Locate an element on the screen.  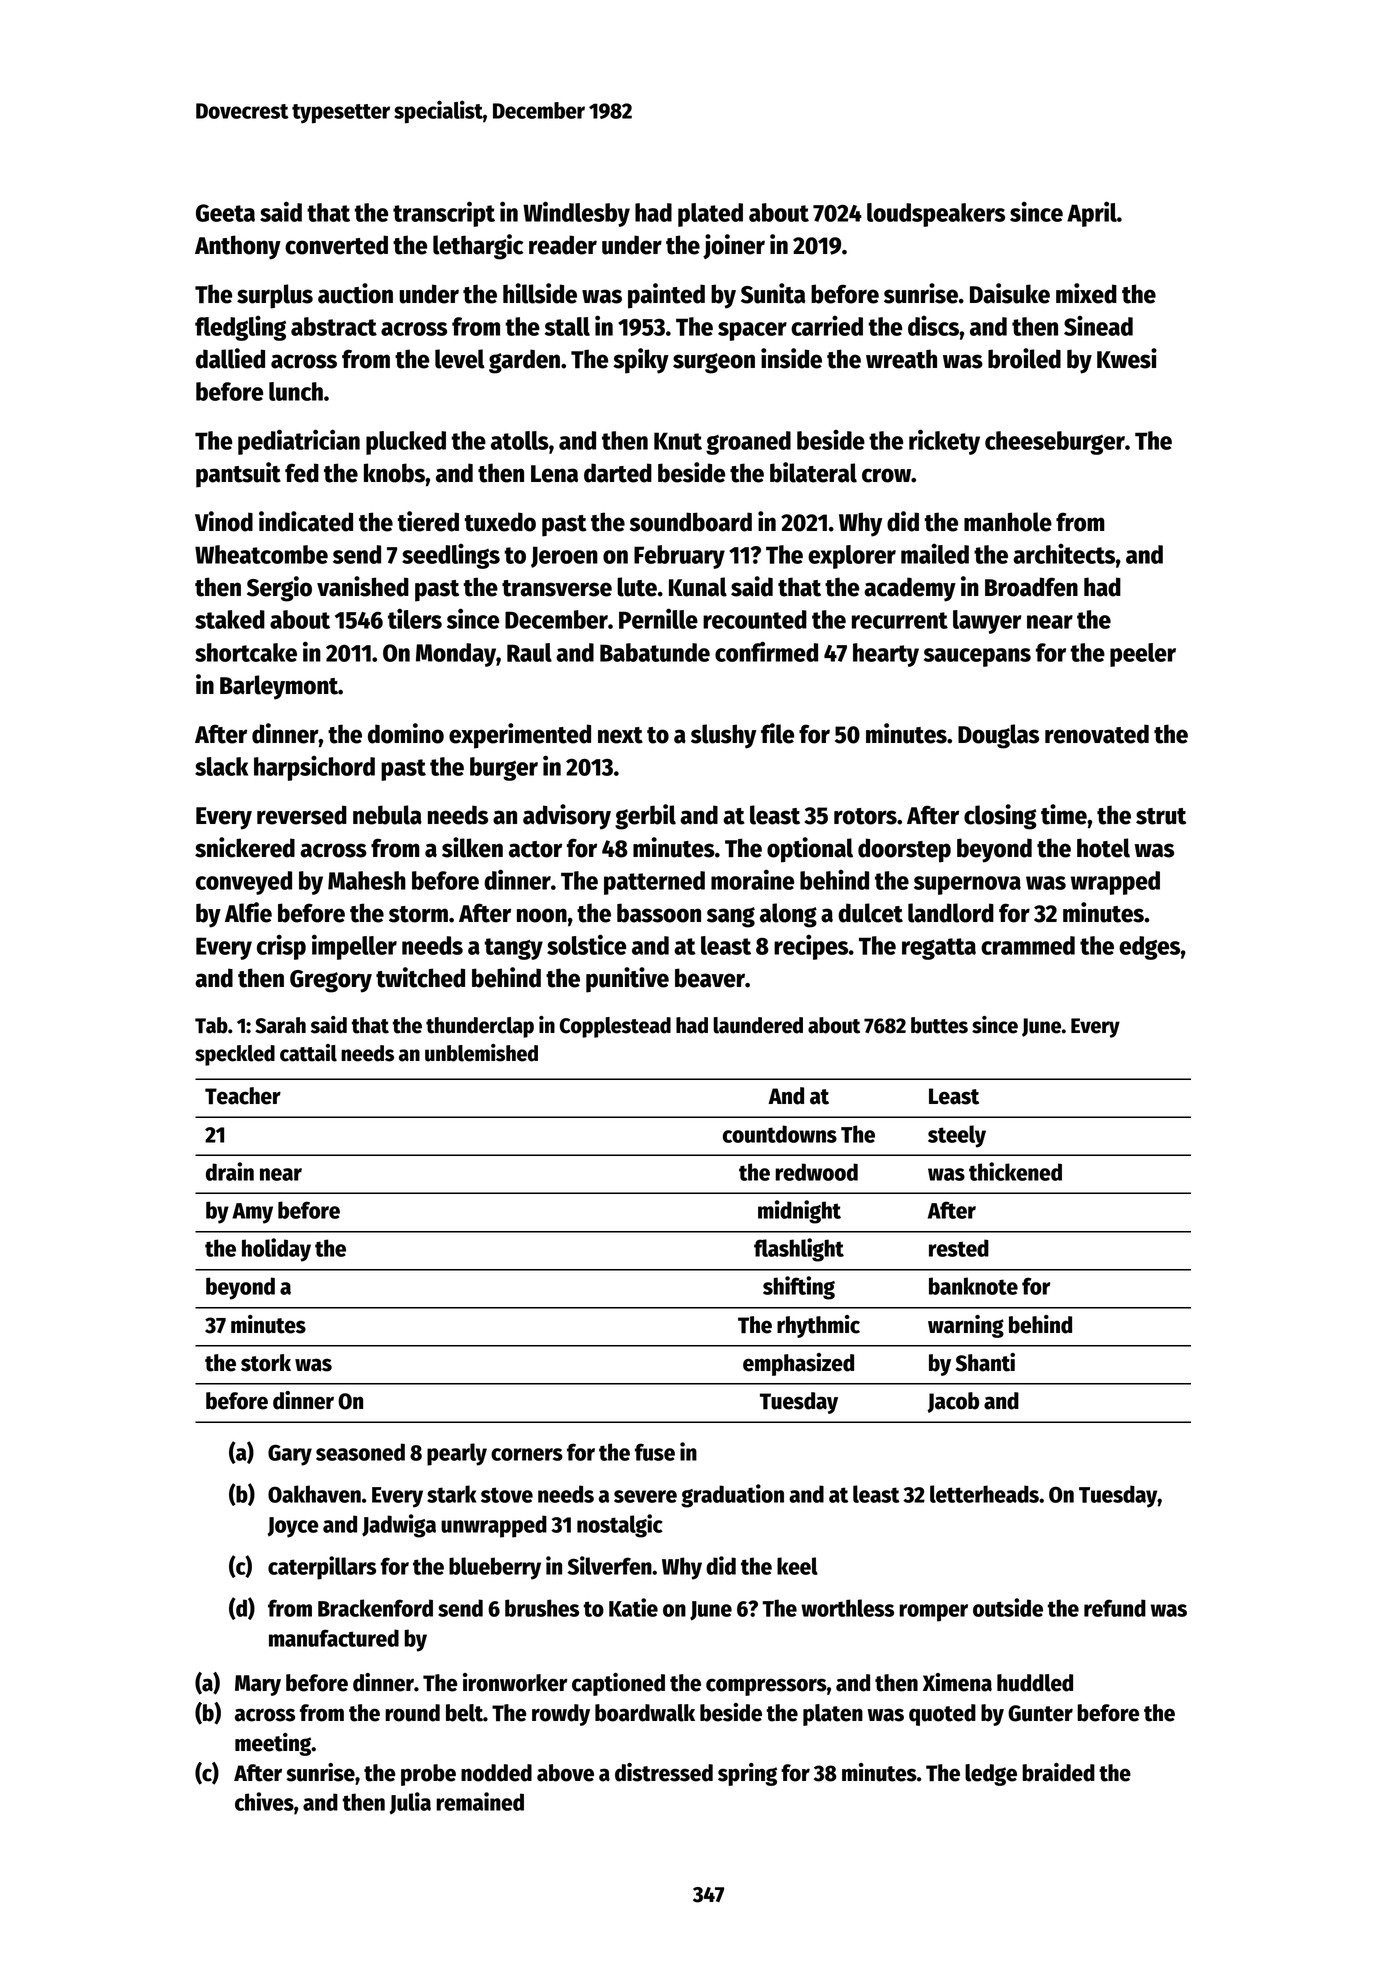
fed is located at coordinates (302, 473).
